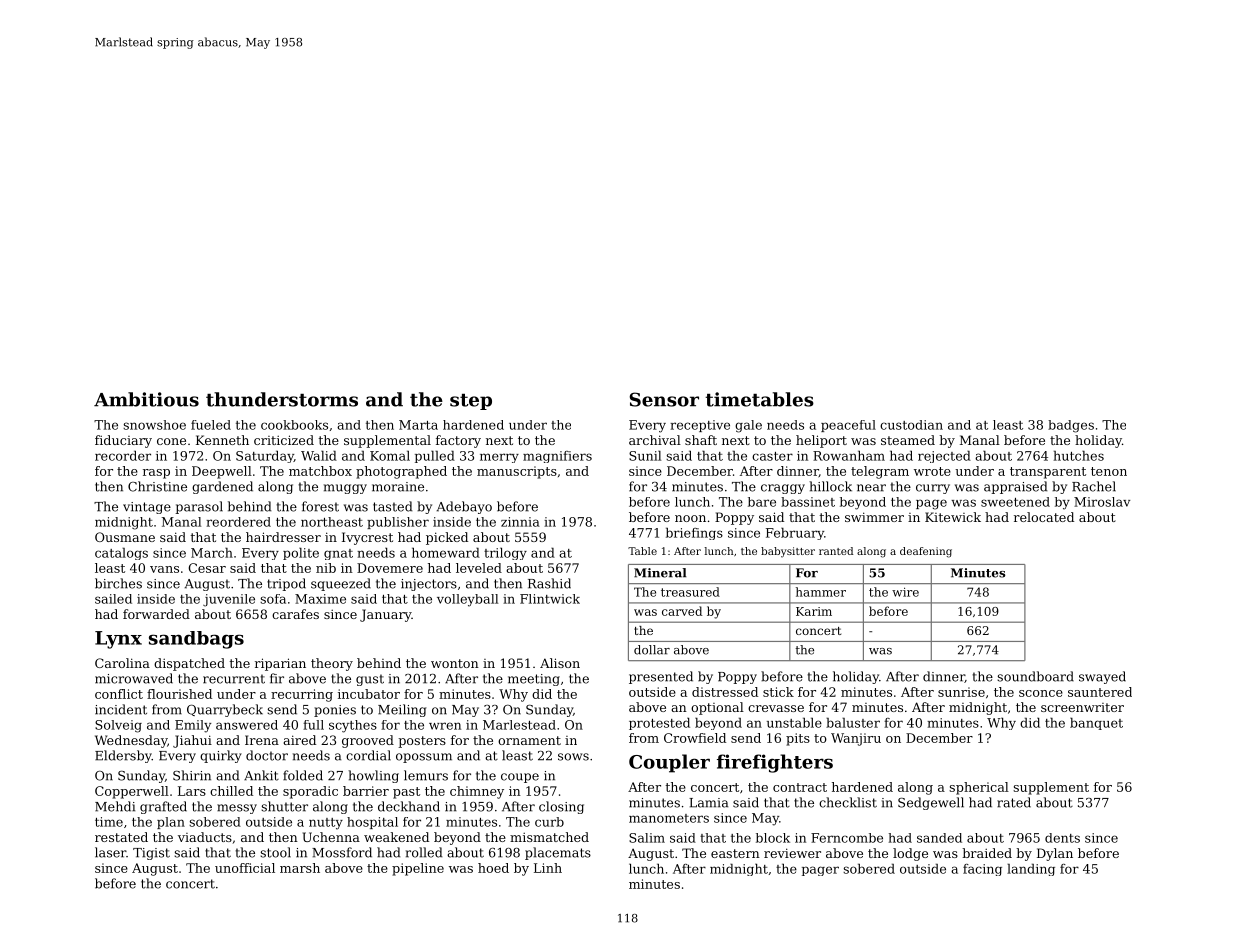 The image size is (1233, 952). What do you see at coordinates (652, 650) in the screenshot?
I see `dollar` at bounding box center [652, 650].
